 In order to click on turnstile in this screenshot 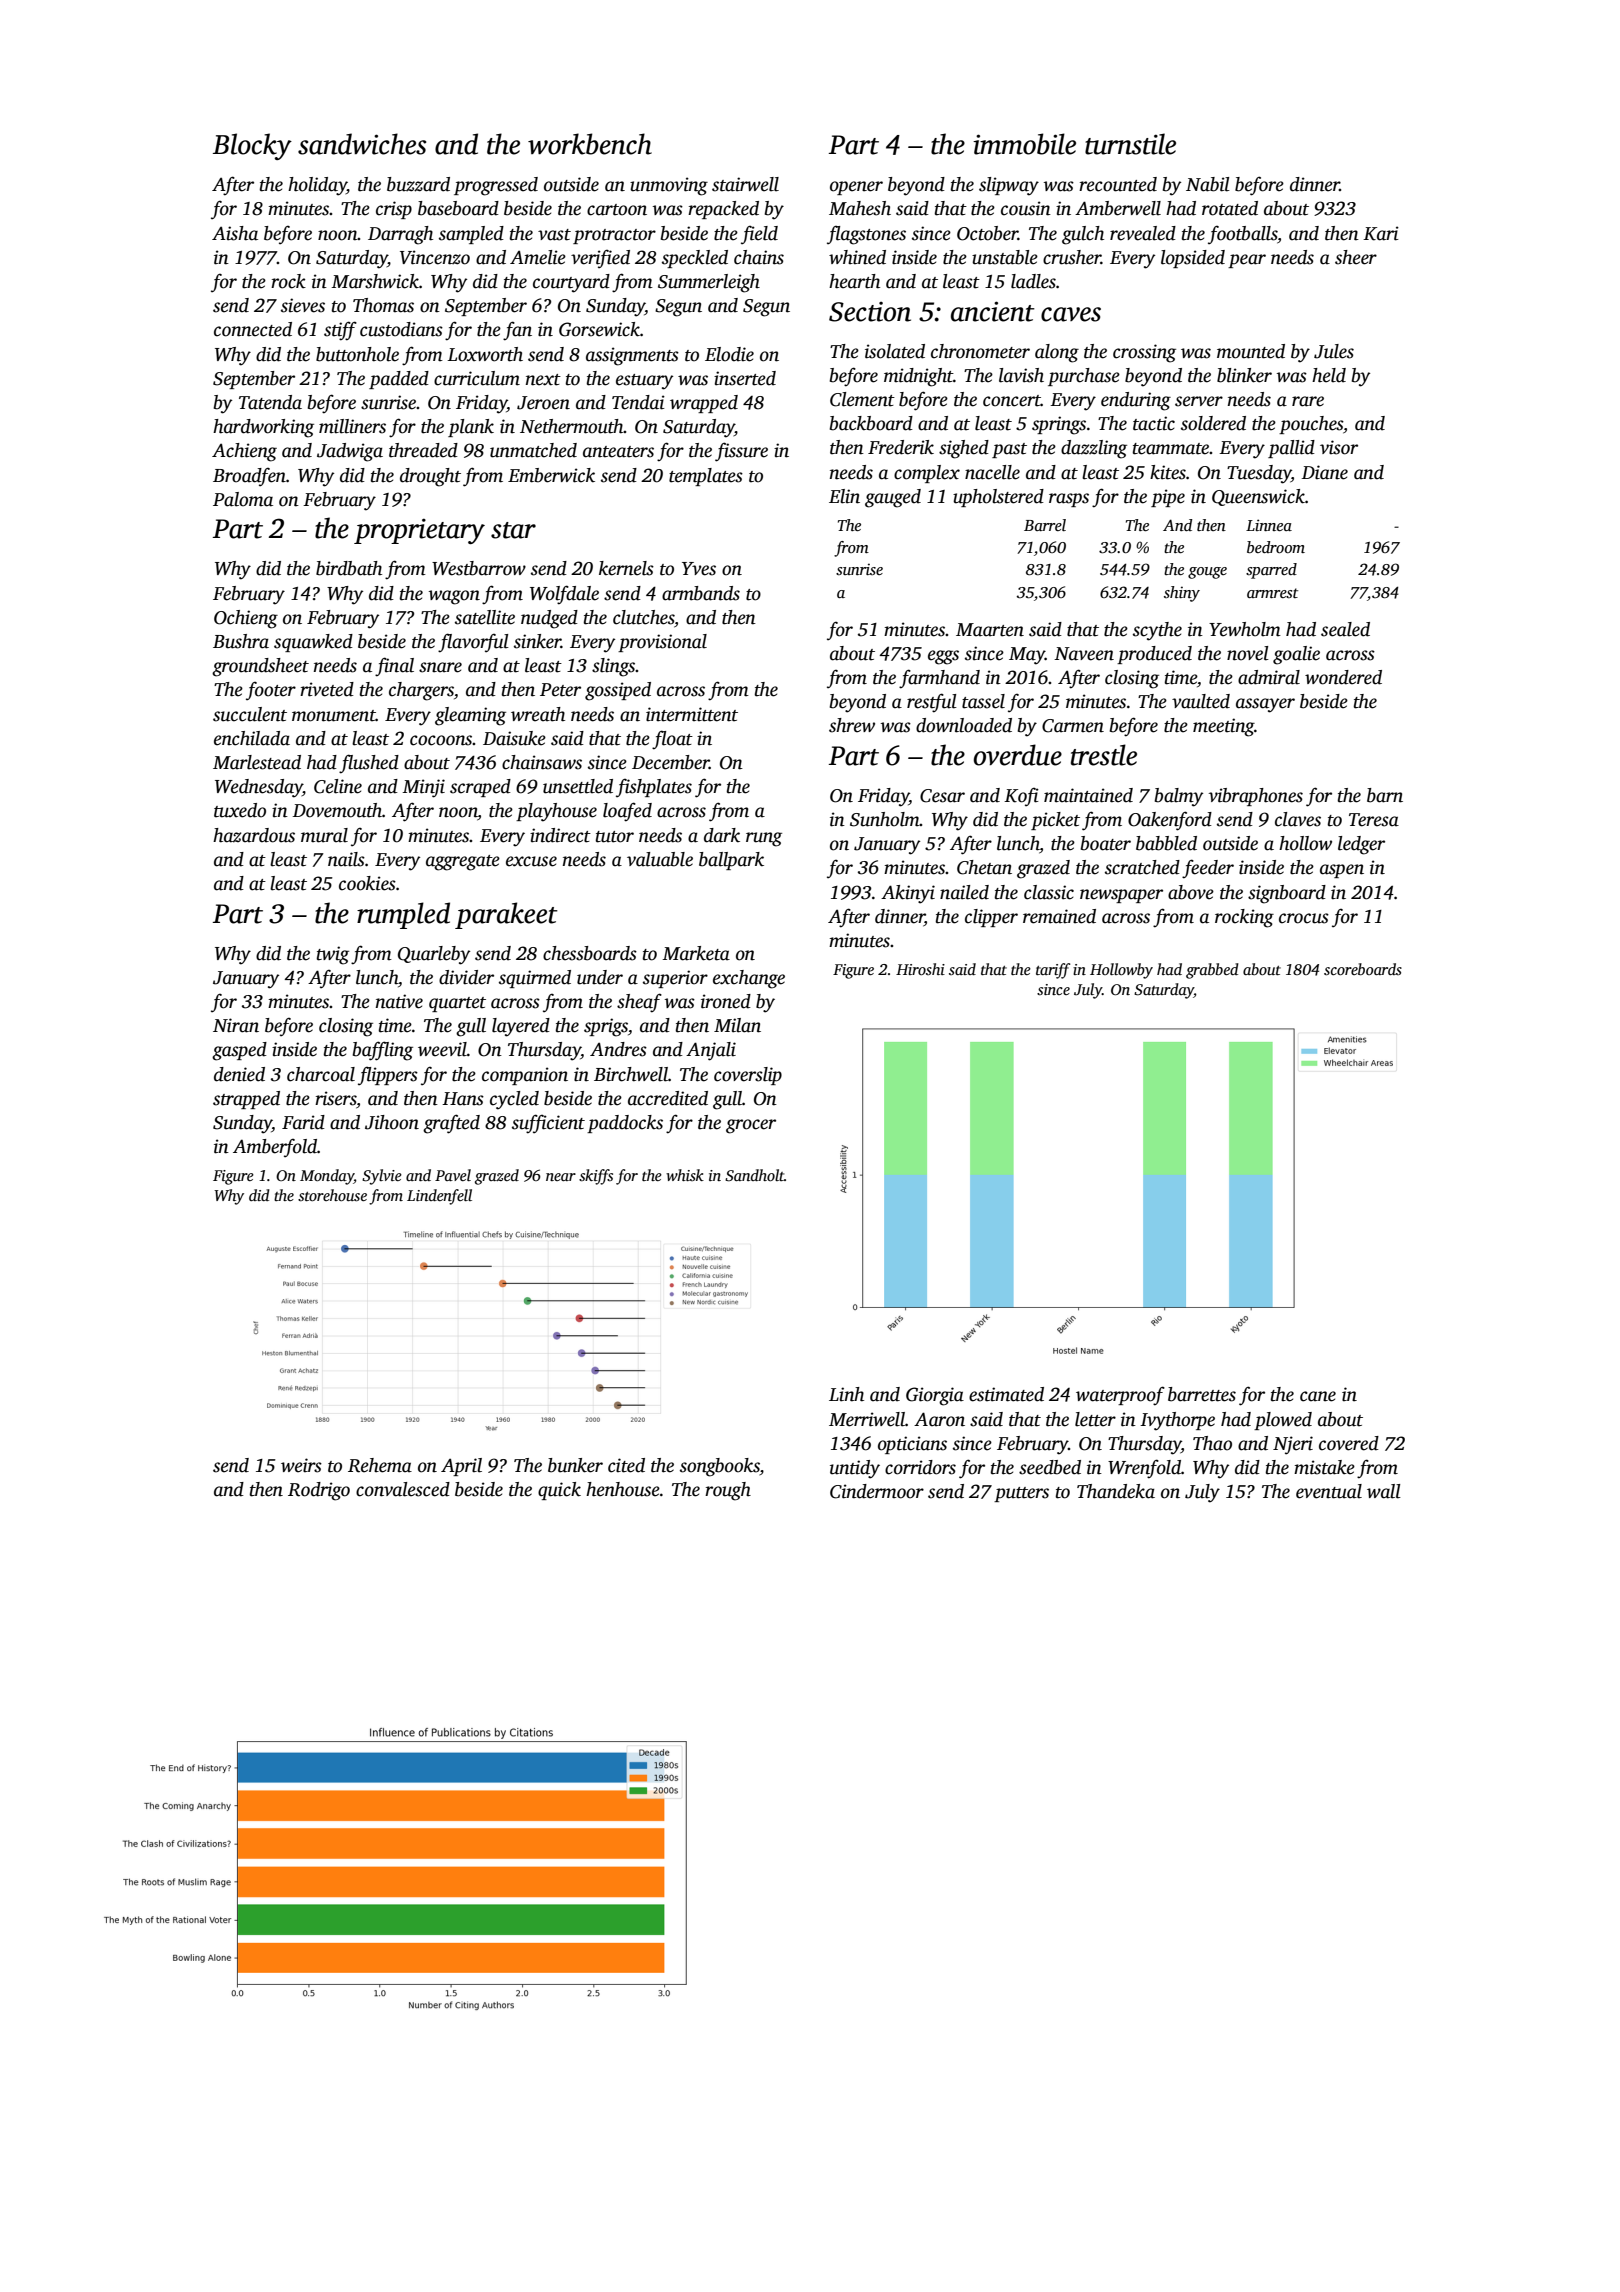, I will do `click(1130, 144)`.
